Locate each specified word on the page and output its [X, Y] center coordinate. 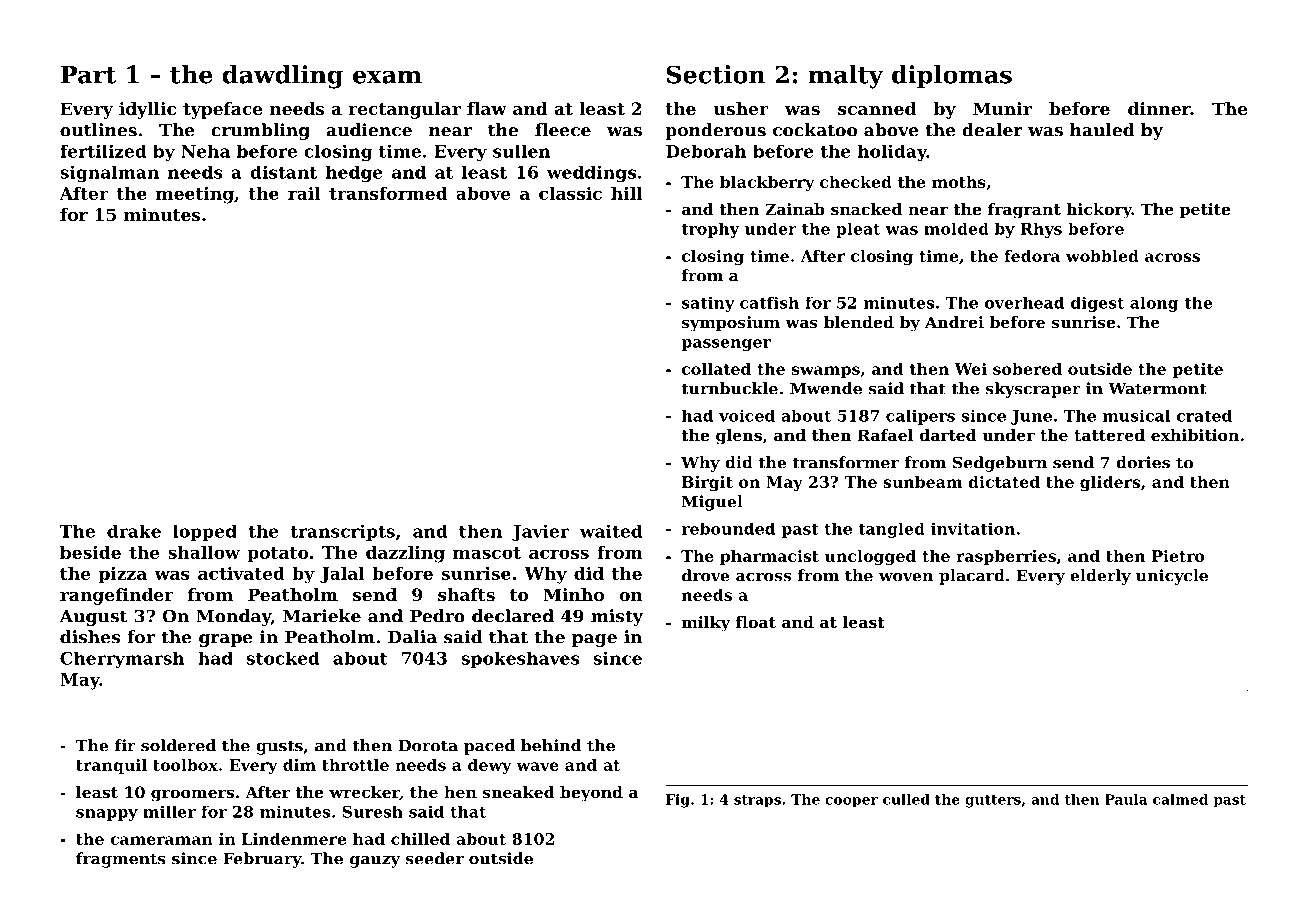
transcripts [343, 532]
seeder [435, 858]
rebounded [728, 529]
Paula [1126, 799]
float [756, 622]
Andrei [954, 322]
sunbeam [922, 482]
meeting [195, 195]
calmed [1180, 799]
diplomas [952, 76]
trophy [710, 230]
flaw [487, 108]
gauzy [375, 862]
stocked [283, 658]
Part [88, 75]
